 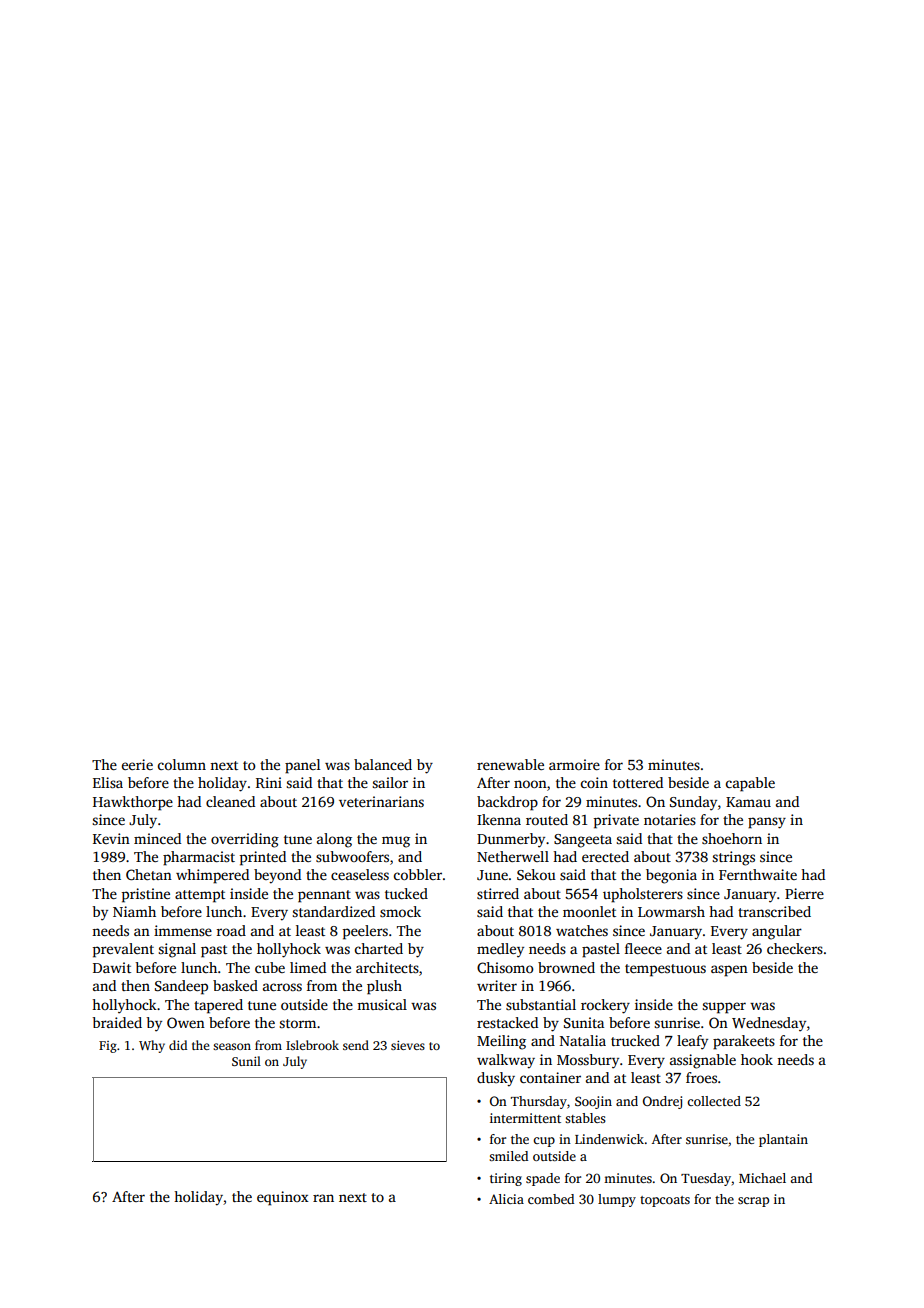 What do you see at coordinates (283, 1198) in the screenshot?
I see `equinox` at bounding box center [283, 1198].
